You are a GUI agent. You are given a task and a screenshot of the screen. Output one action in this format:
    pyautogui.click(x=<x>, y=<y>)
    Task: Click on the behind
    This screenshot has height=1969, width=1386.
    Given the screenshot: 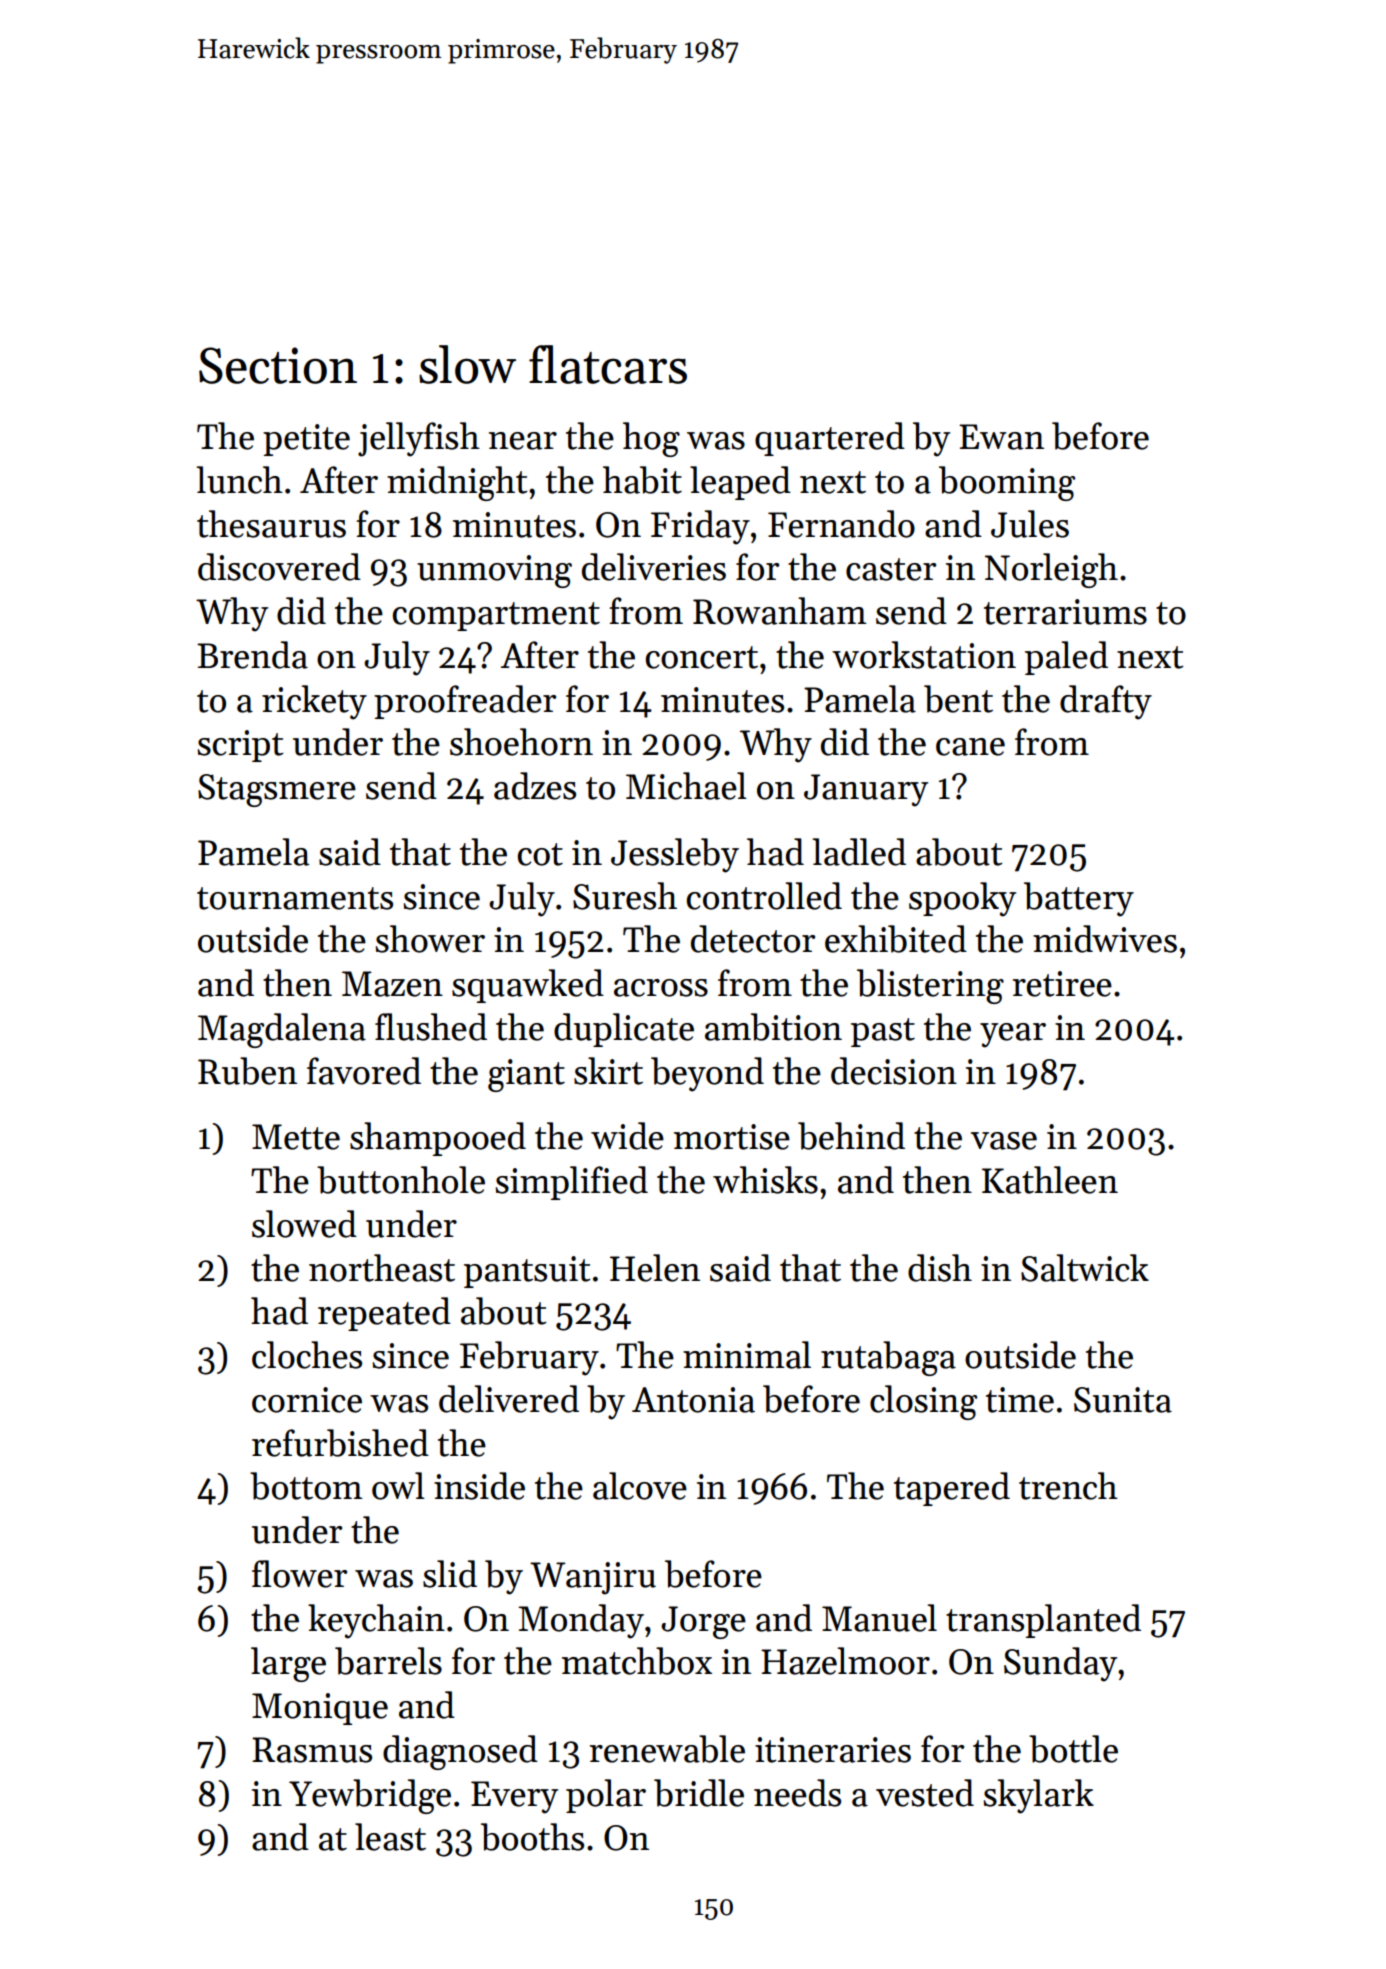 What is the action you would take?
    pyautogui.click(x=851, y=1136)
